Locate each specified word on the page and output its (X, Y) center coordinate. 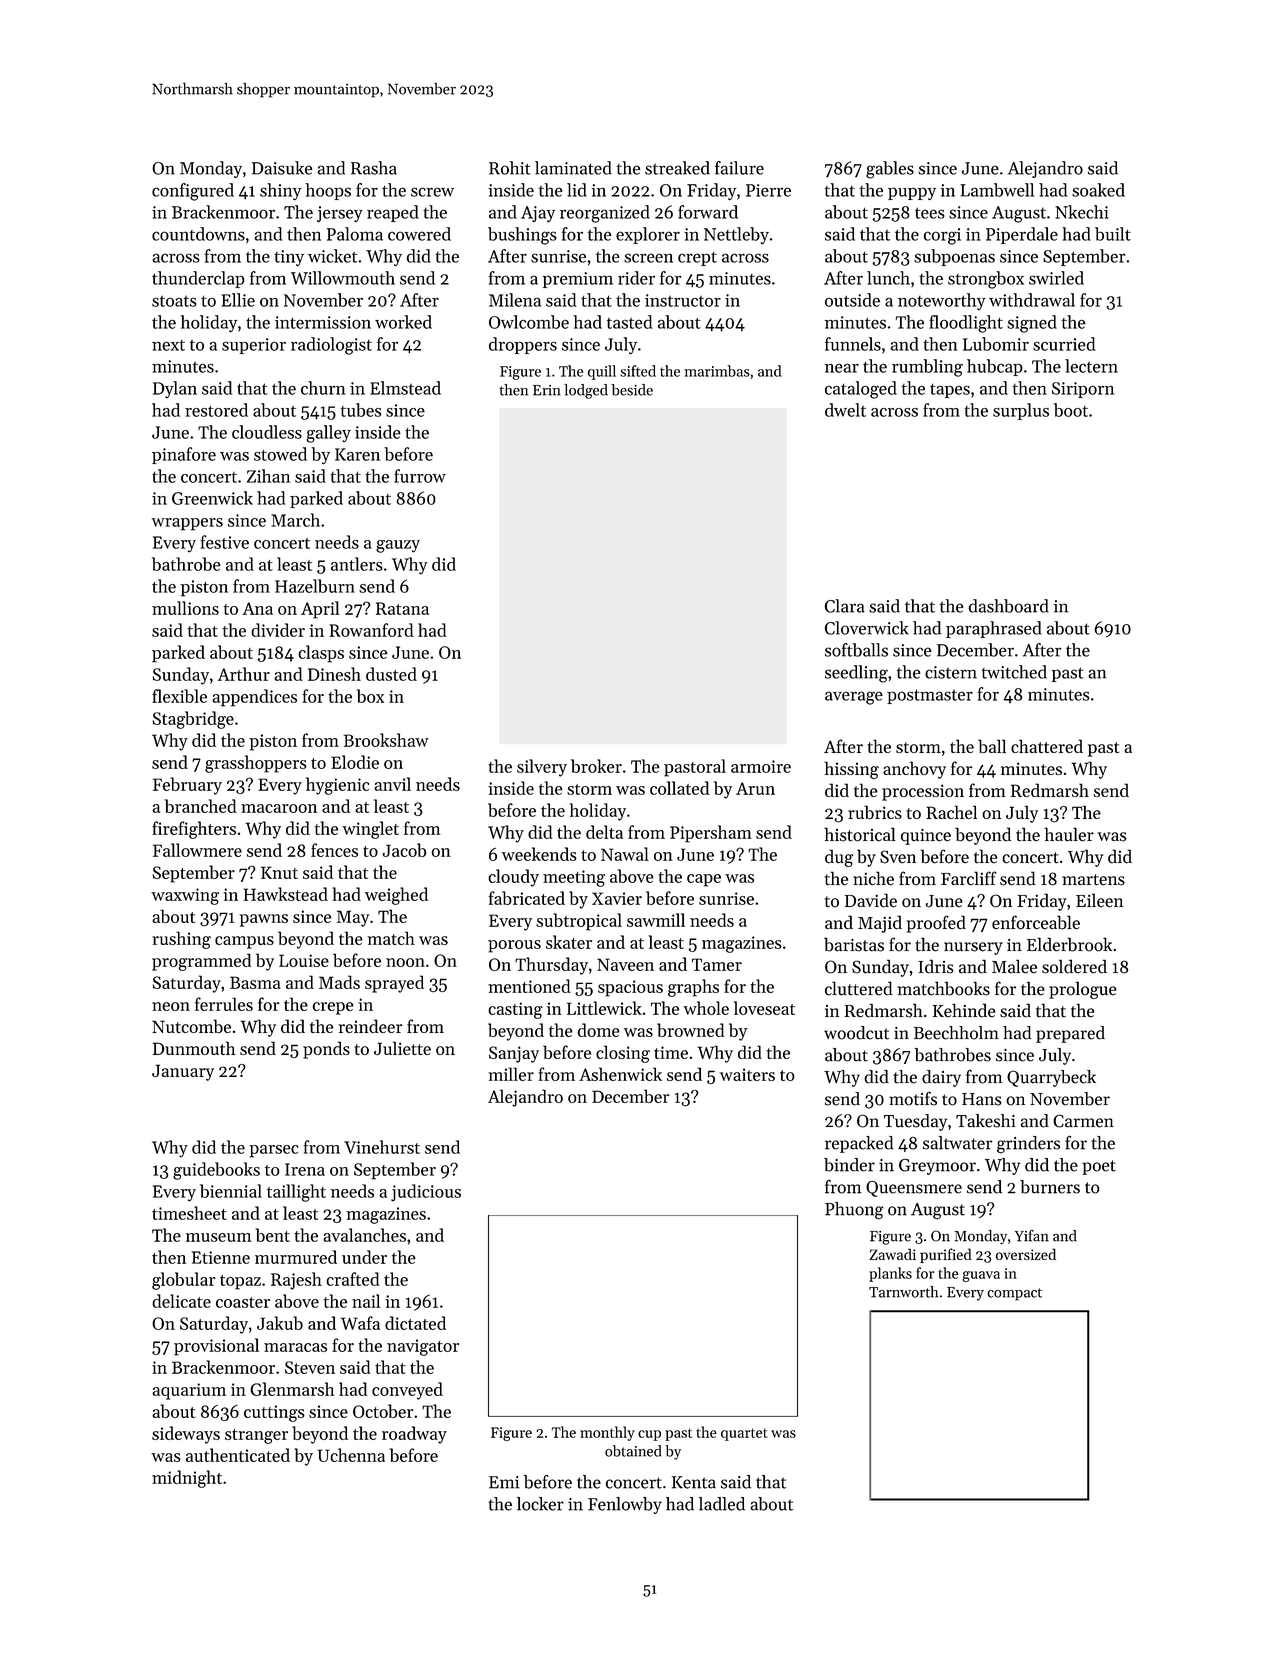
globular (183, 1281)
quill (602, 372)
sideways (186, 1435)
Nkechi (1081, 212)
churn (323, 388)
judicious (426, 1193)
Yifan (1032, 1236)
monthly (607, 1433)
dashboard (1009, 606)
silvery (542, 768)
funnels (853, 344)
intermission (323, 322)
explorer (648, 235)
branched (201, 806)
